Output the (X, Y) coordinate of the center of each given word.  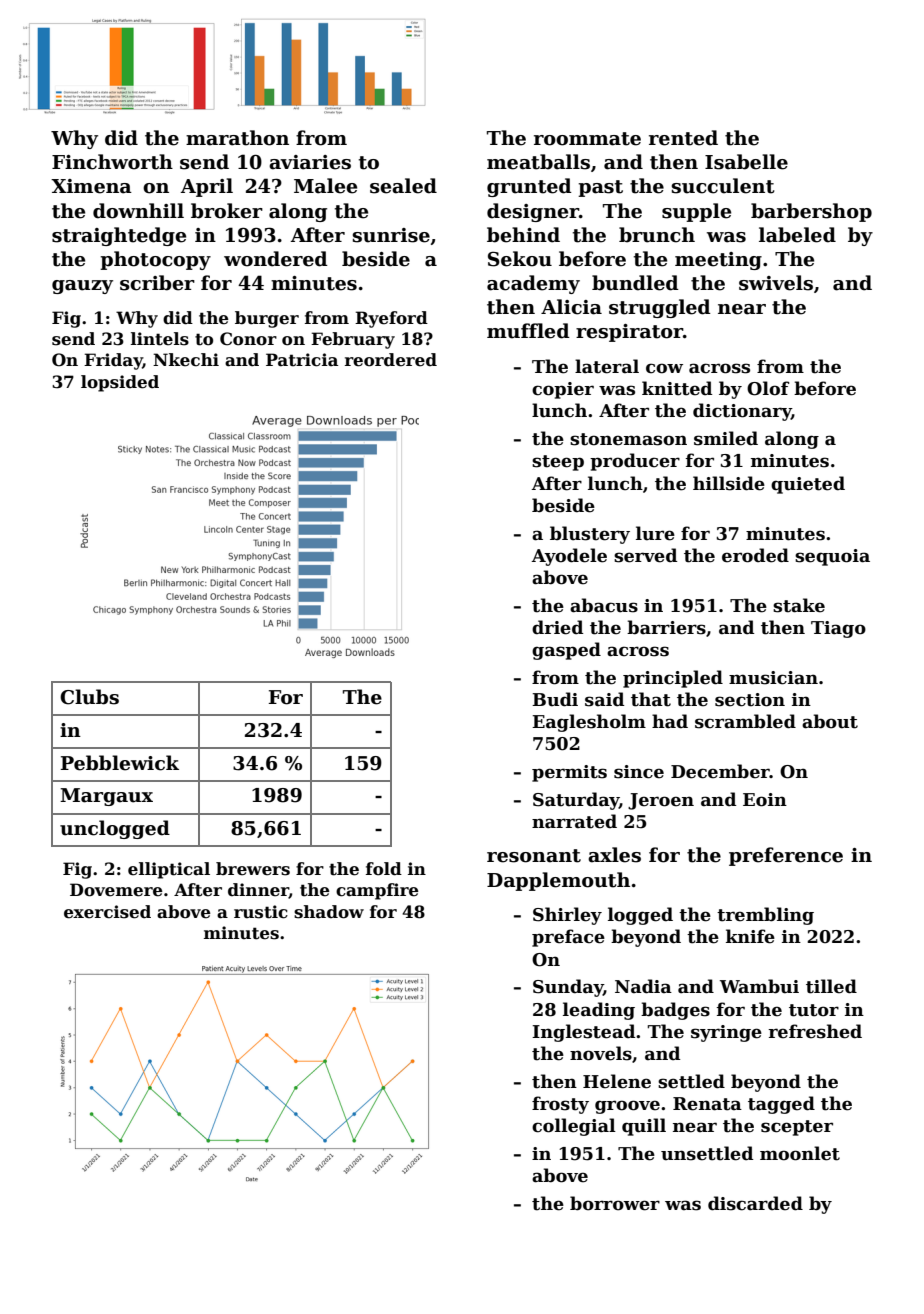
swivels (776, 283)
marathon (237, 138)
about (830, 721)
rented (683, 138)
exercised (107, 912)
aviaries (310, 162)
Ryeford (391, 319)
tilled (831, 986)
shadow (329, 912)
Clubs (89, 697)
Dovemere (116, 890)
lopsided (120, 383)
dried (557, 627)
